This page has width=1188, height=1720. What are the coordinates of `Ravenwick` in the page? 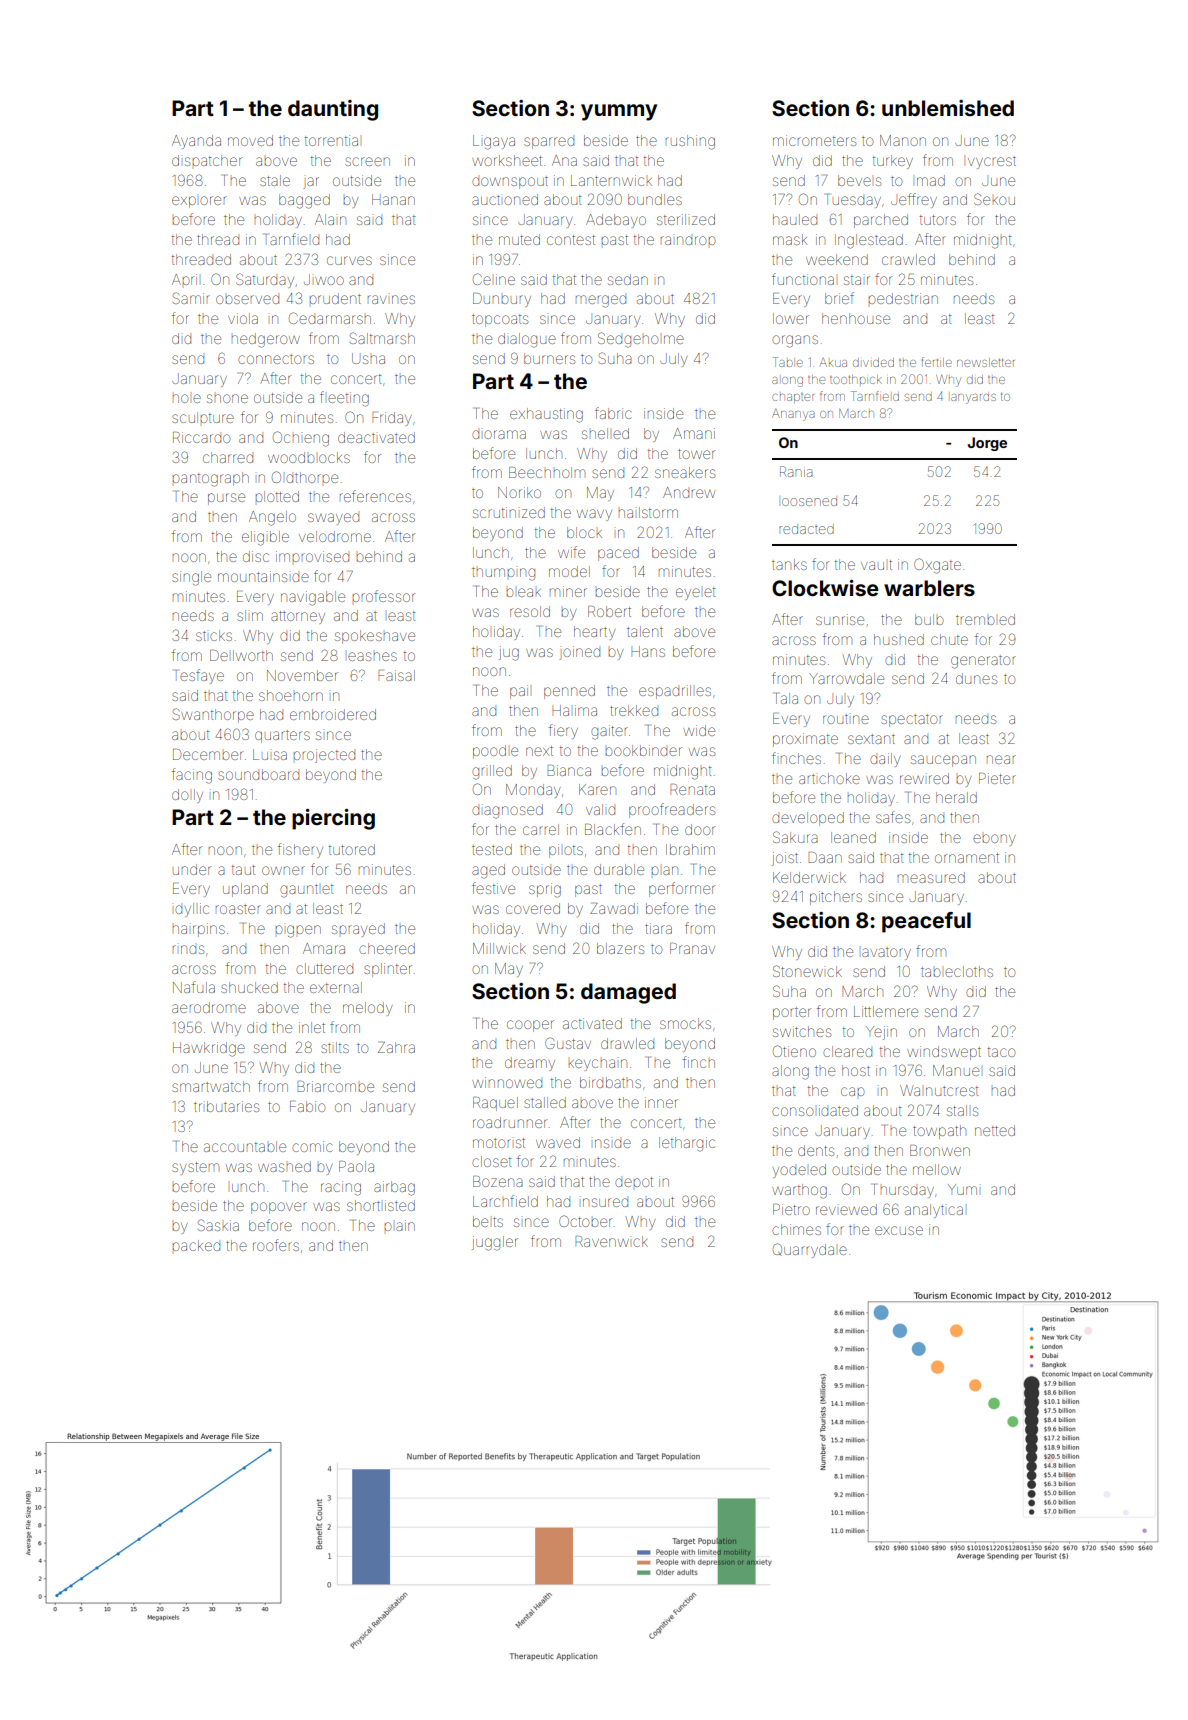 It's located at (611, 1241).
